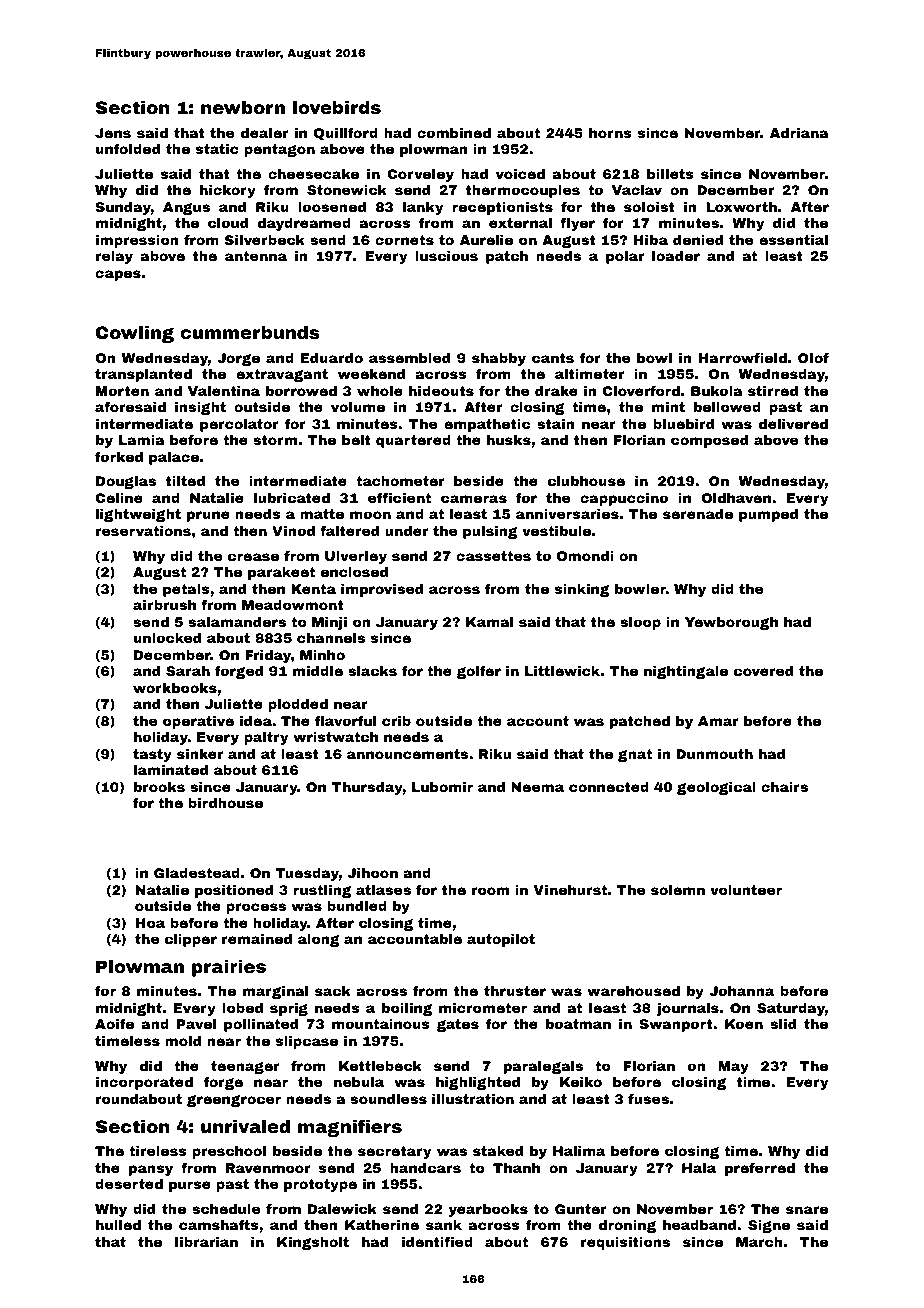 The height and width of the screenshot is (1308, 924). I want to click on Lubomir, so click(442, 787).
